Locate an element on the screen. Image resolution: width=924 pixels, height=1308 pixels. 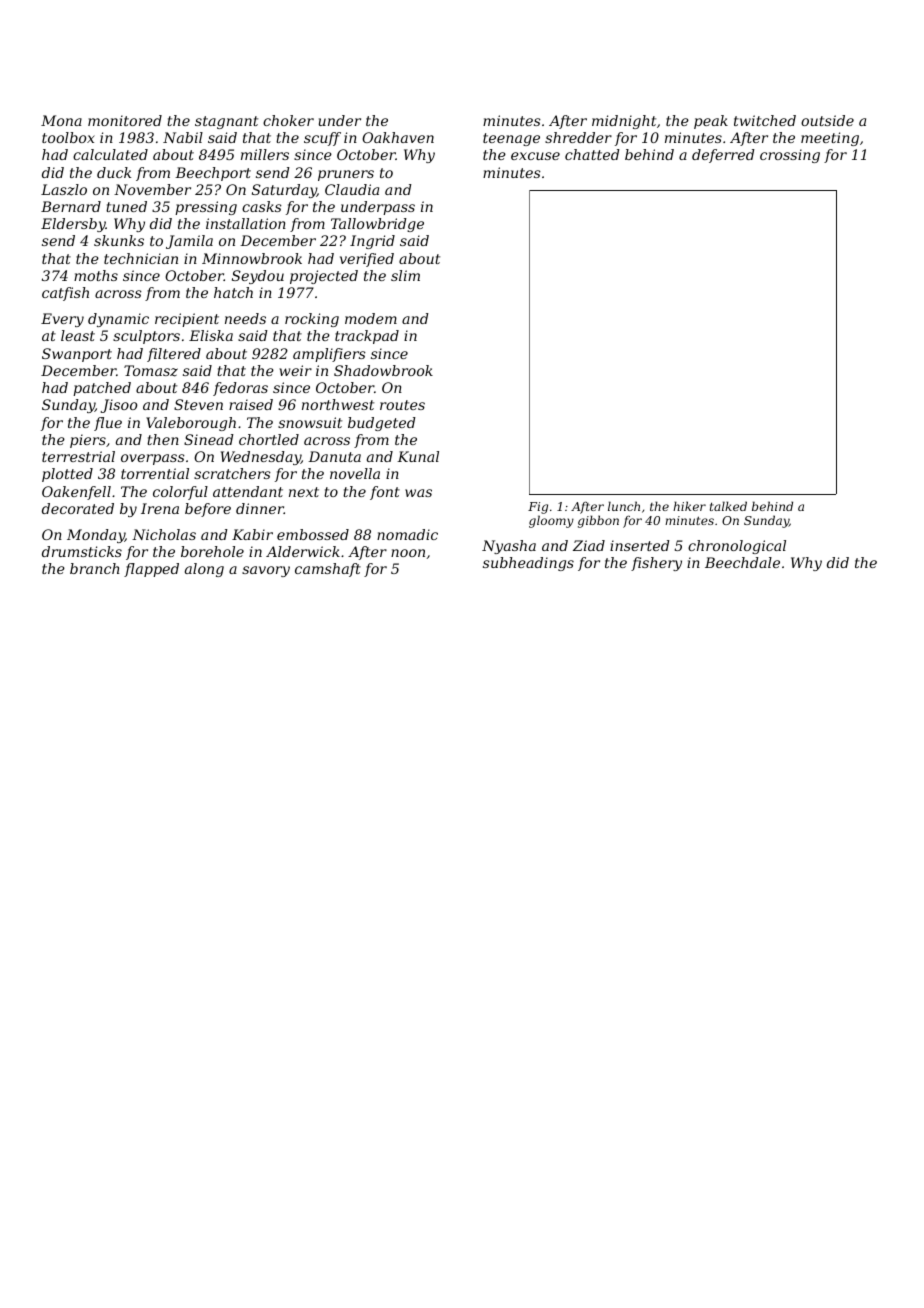
Beechdale is located at coordinates (742, 562).
